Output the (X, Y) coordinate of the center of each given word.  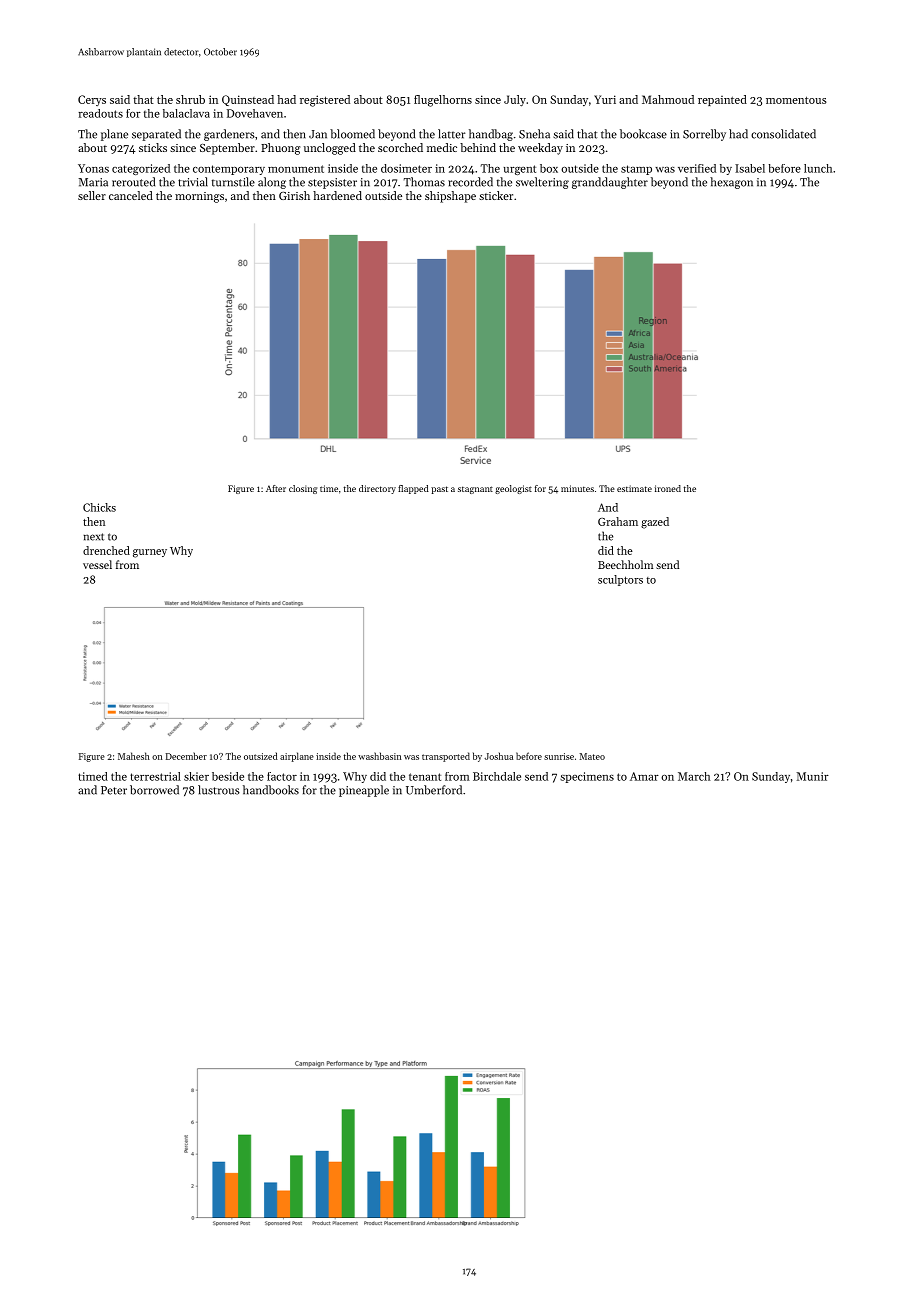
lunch (818, 168)
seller (92, 195)
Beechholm (625, 564)
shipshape (450, 197)
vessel (97, 564)
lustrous (219, 790)
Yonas (93, 168)
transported (446, 757)
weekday (540, 149)
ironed (668, 488)
